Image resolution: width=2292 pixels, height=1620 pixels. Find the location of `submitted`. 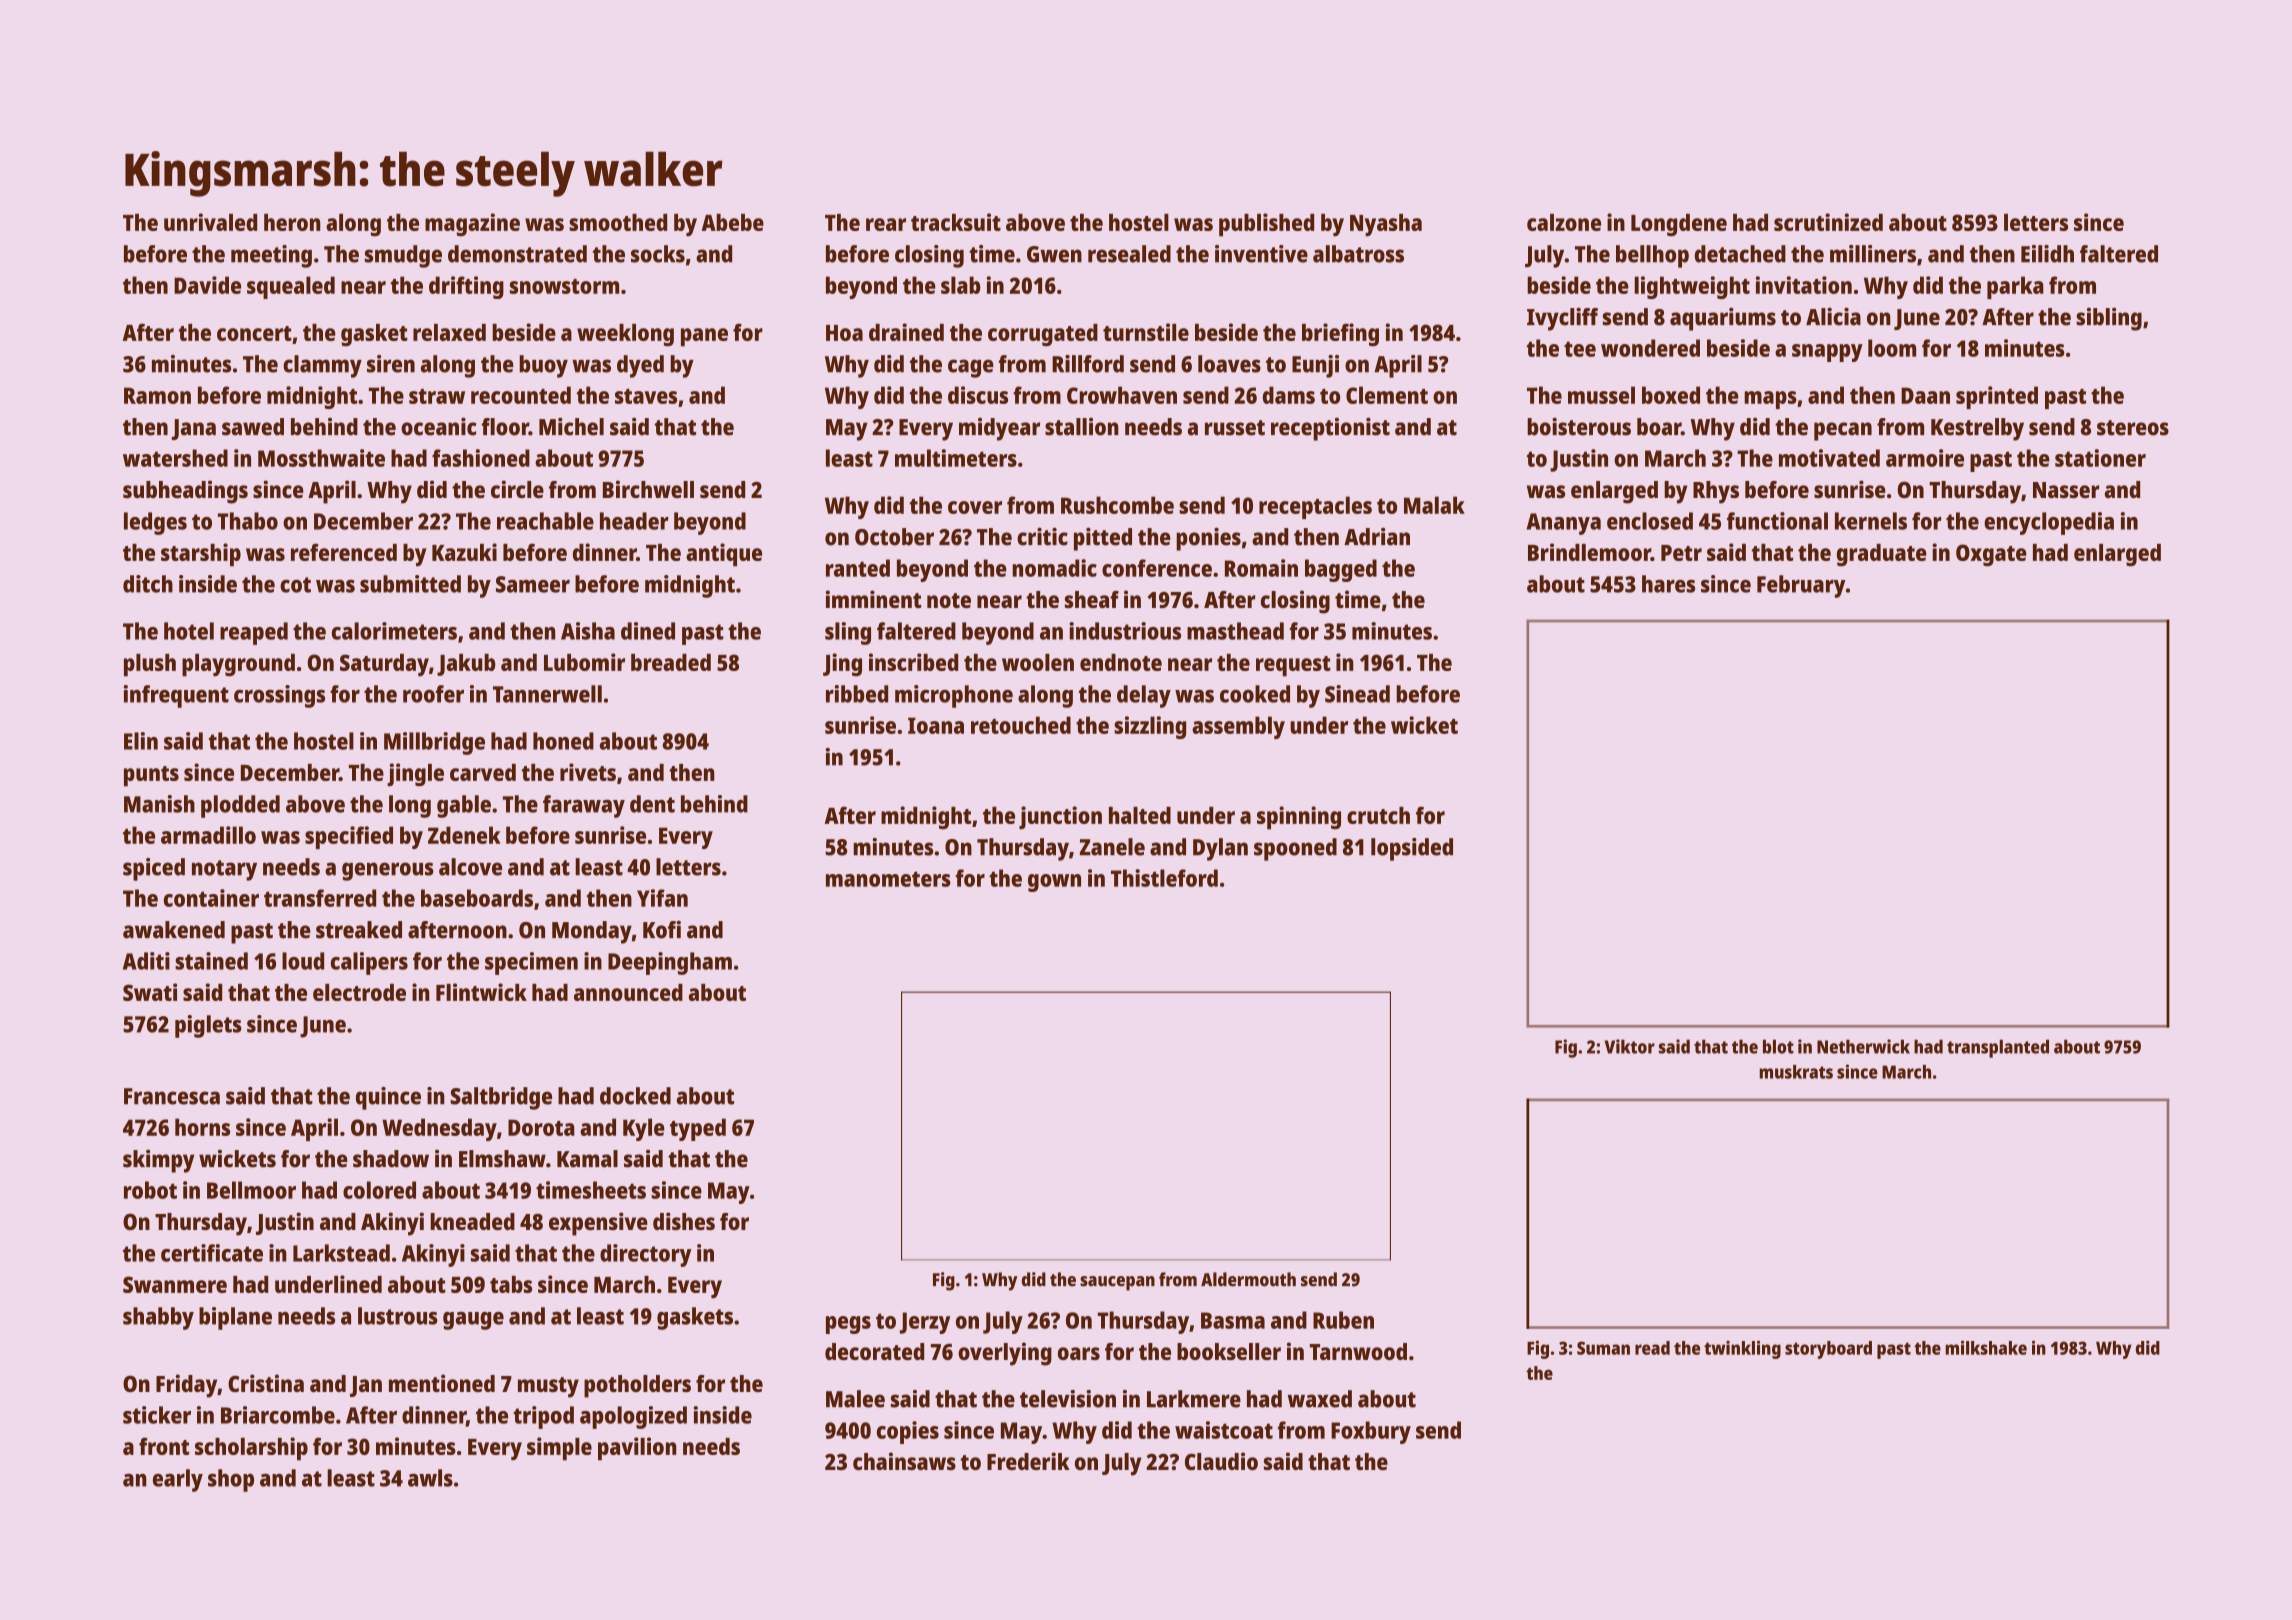

submitted is located at coordinates (410, 584).
